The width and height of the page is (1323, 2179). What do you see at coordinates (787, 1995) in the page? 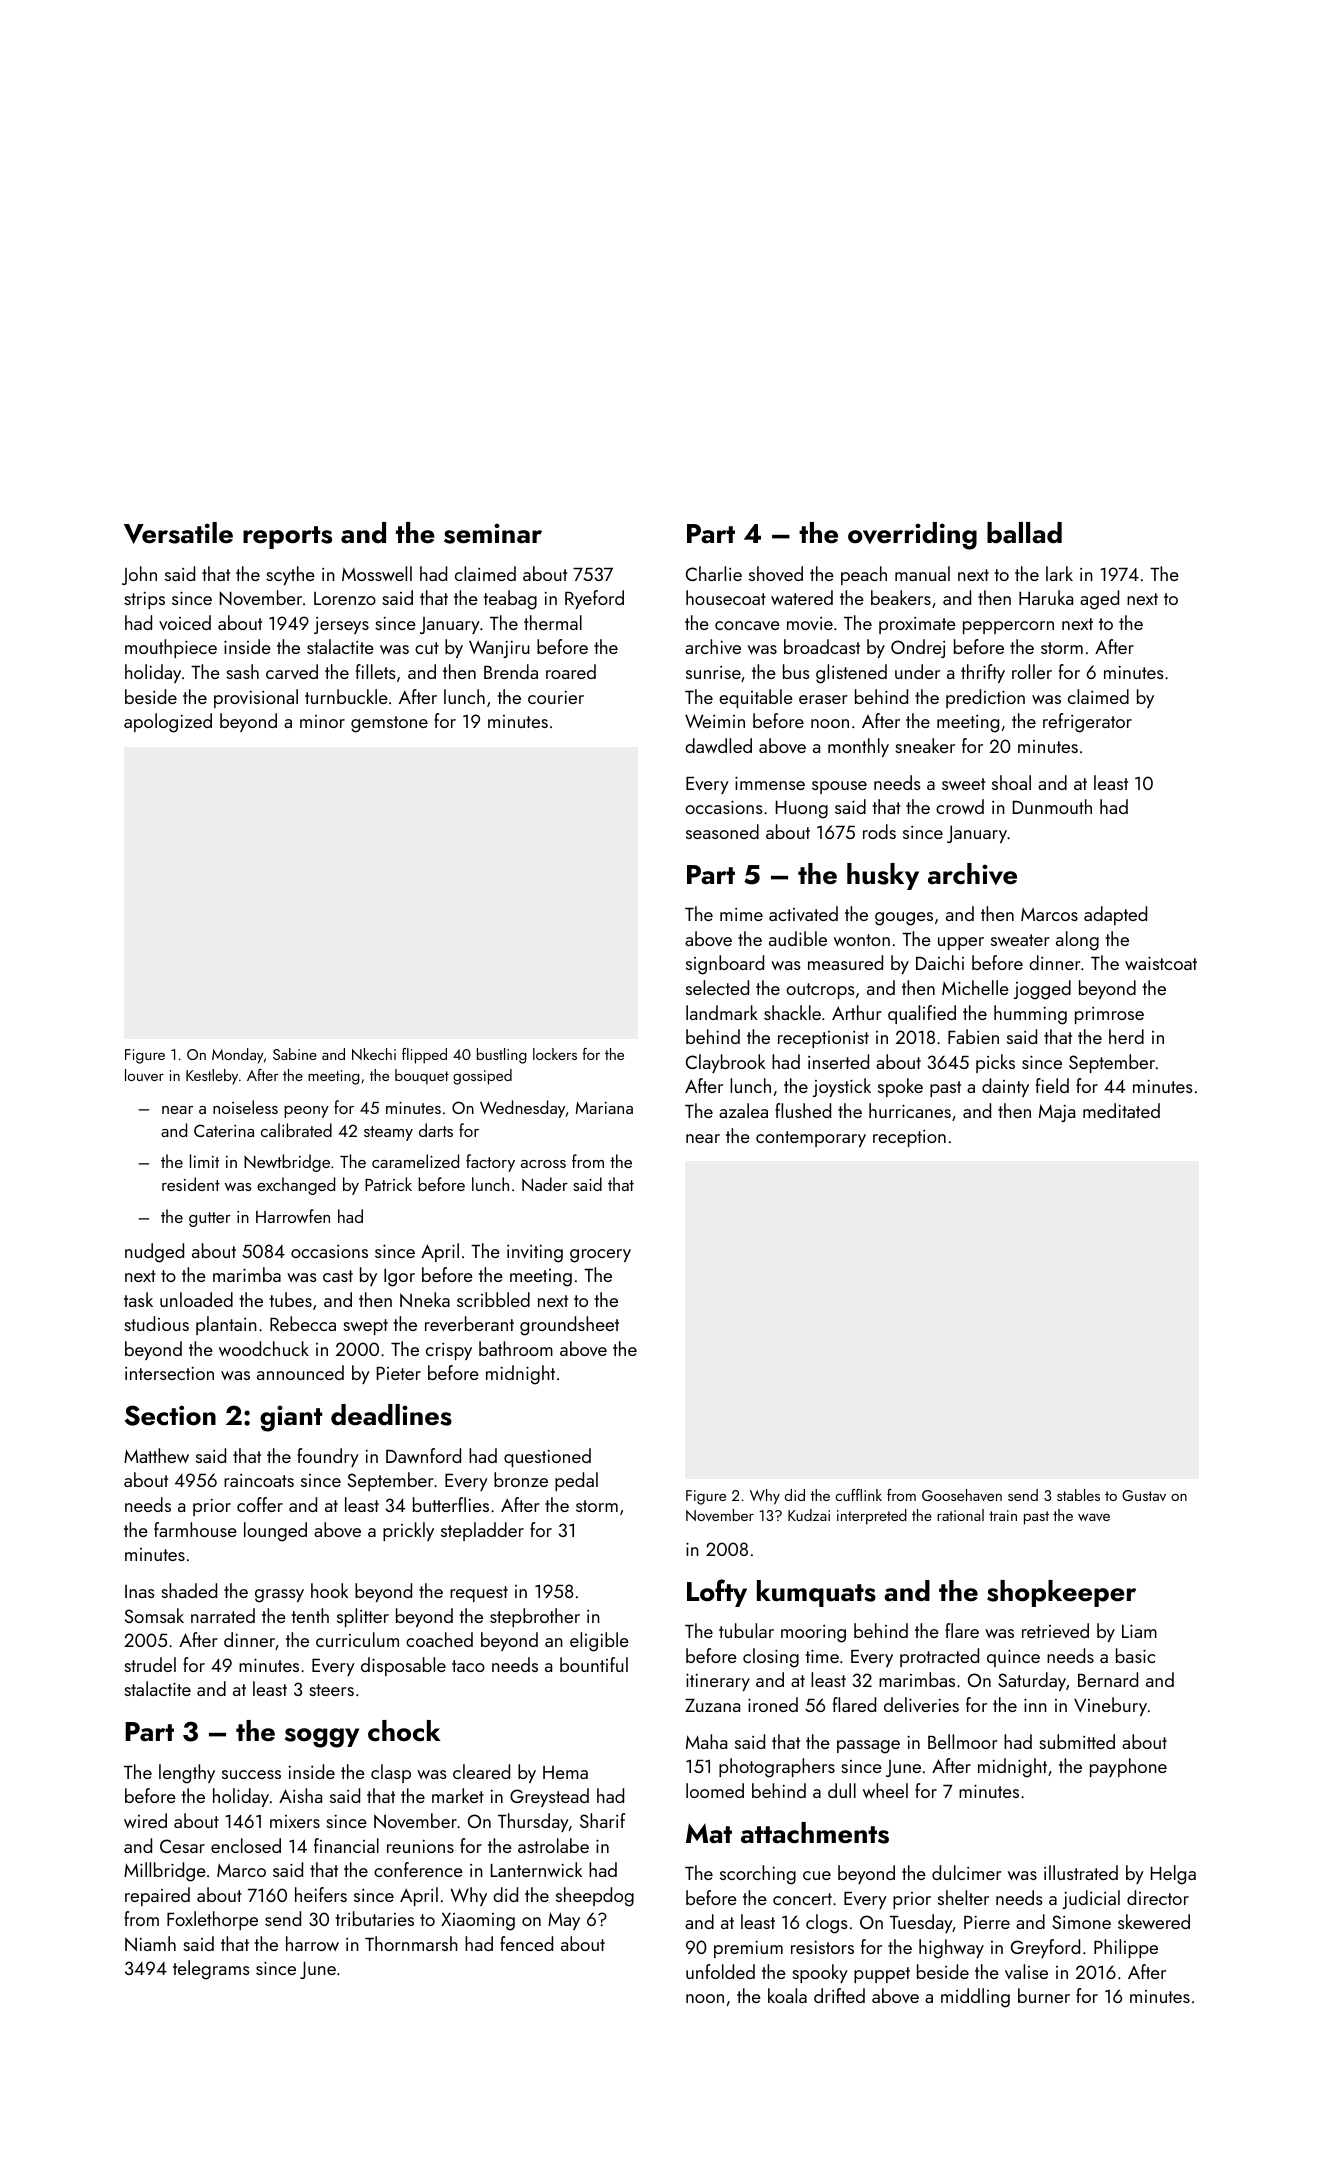
I see `koala` at bounding box center [787, 1995].
